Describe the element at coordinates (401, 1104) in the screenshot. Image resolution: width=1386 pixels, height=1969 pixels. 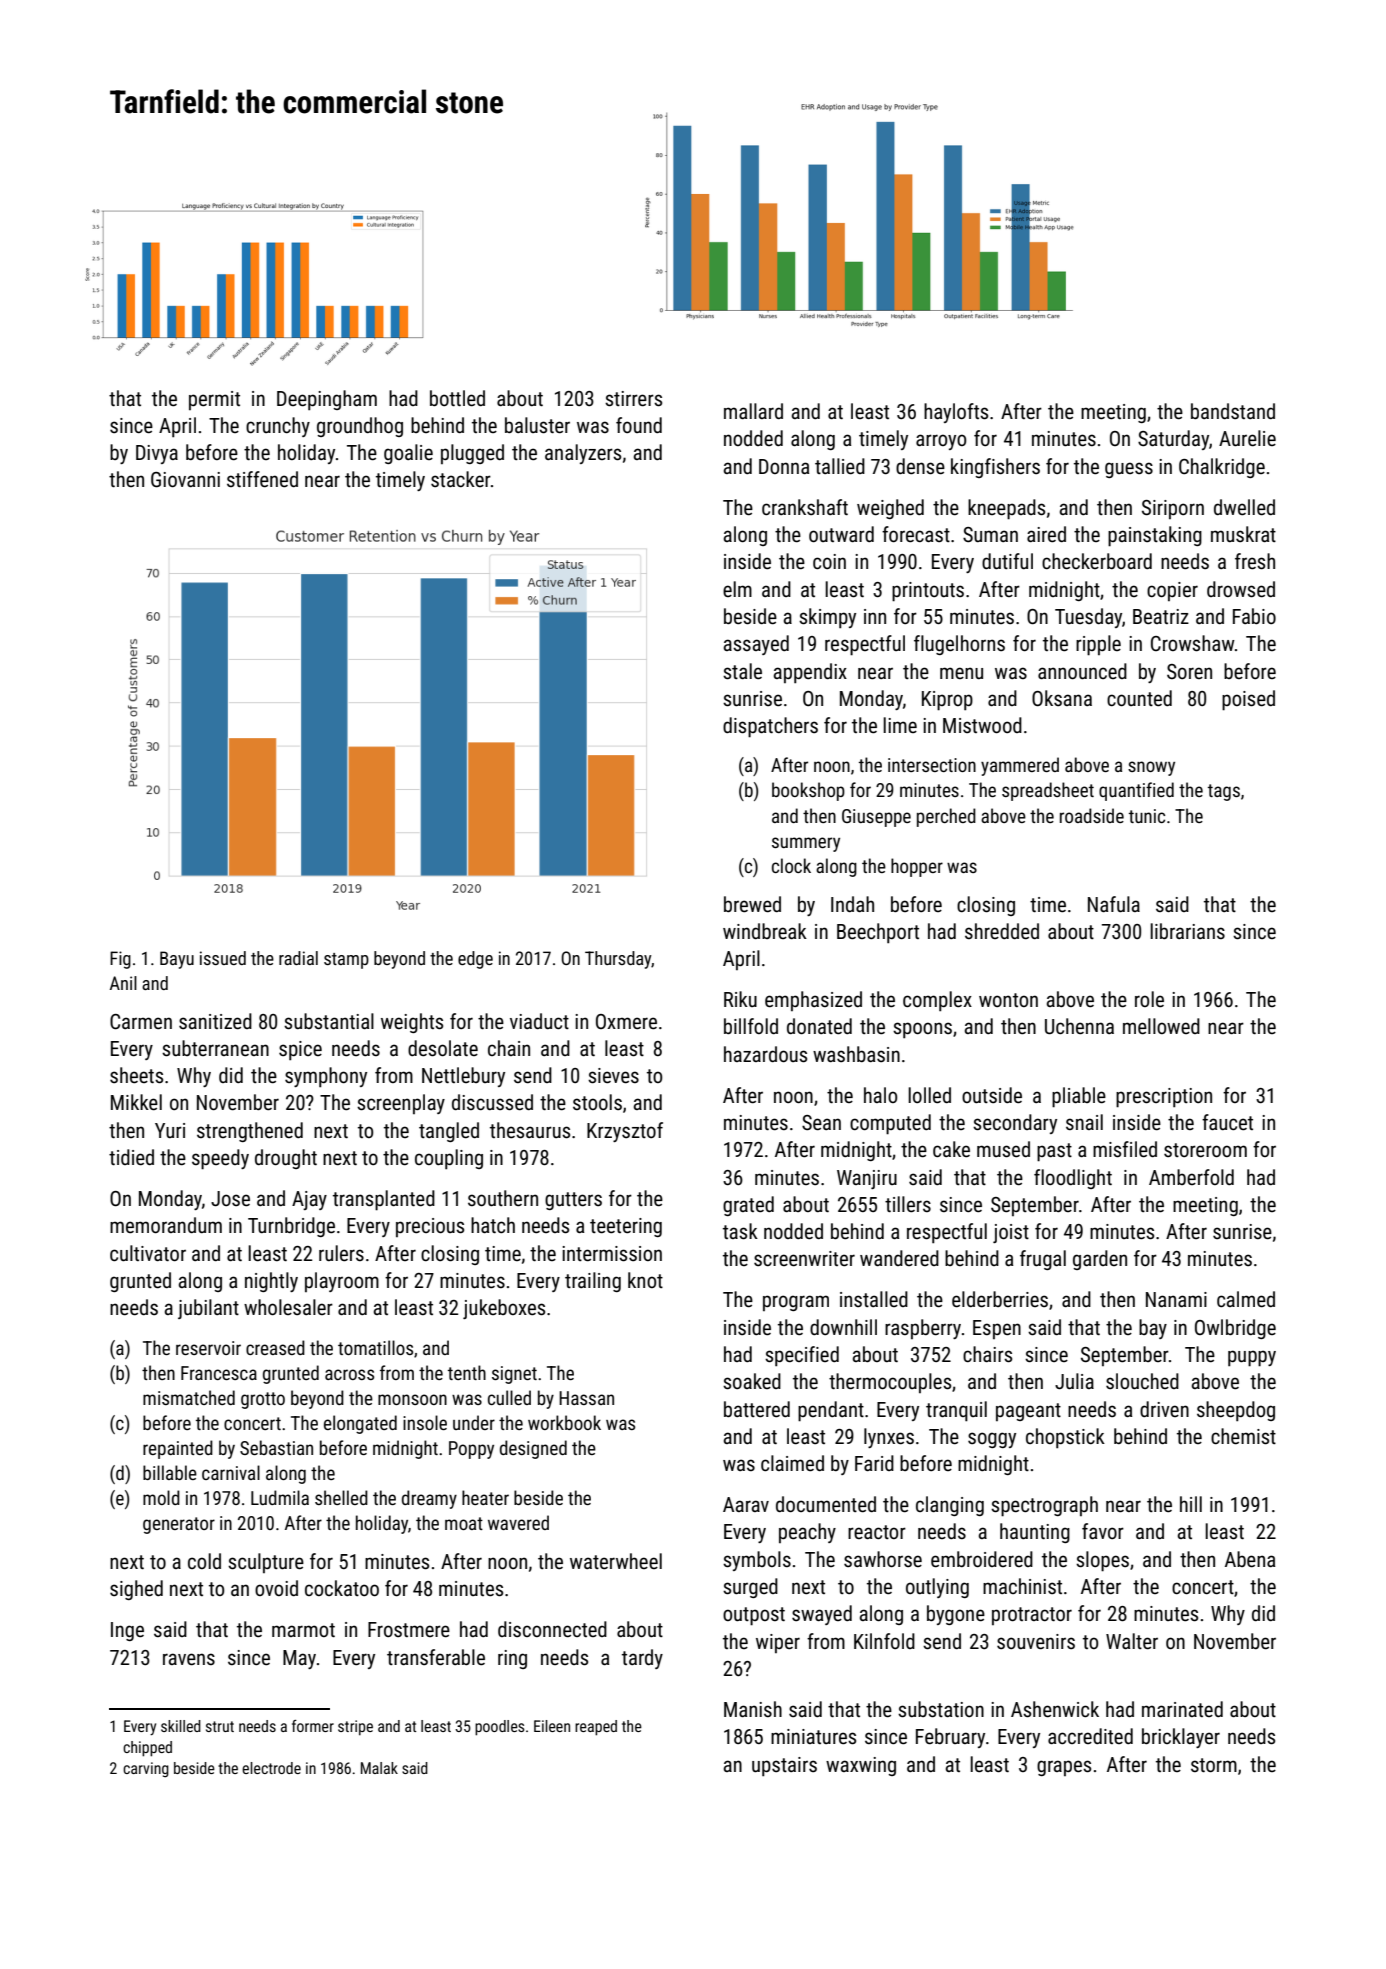
I see `screenplay` at that location.
